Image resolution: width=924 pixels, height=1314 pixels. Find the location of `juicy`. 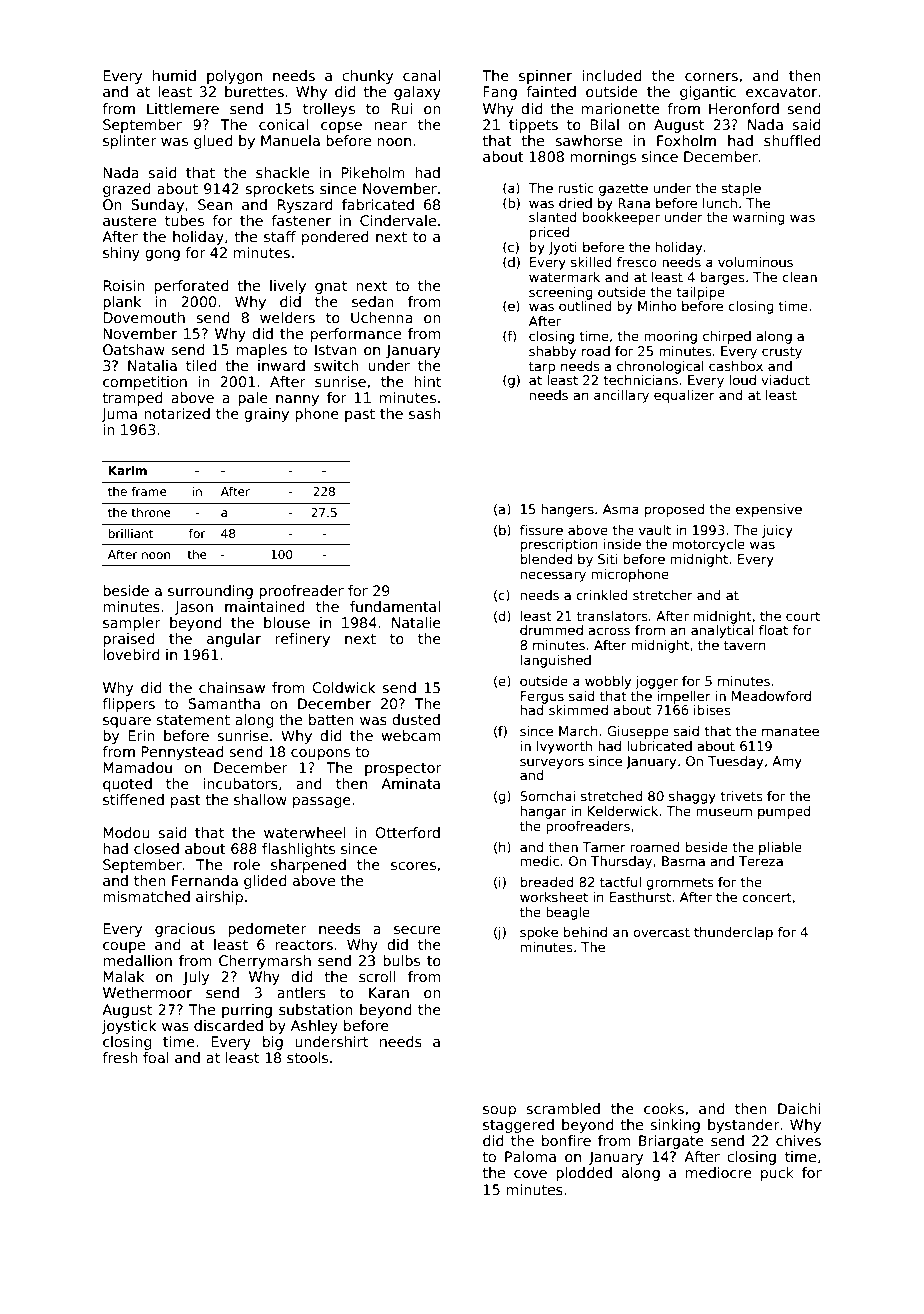

juicy is located at coordinates (777, 531).
